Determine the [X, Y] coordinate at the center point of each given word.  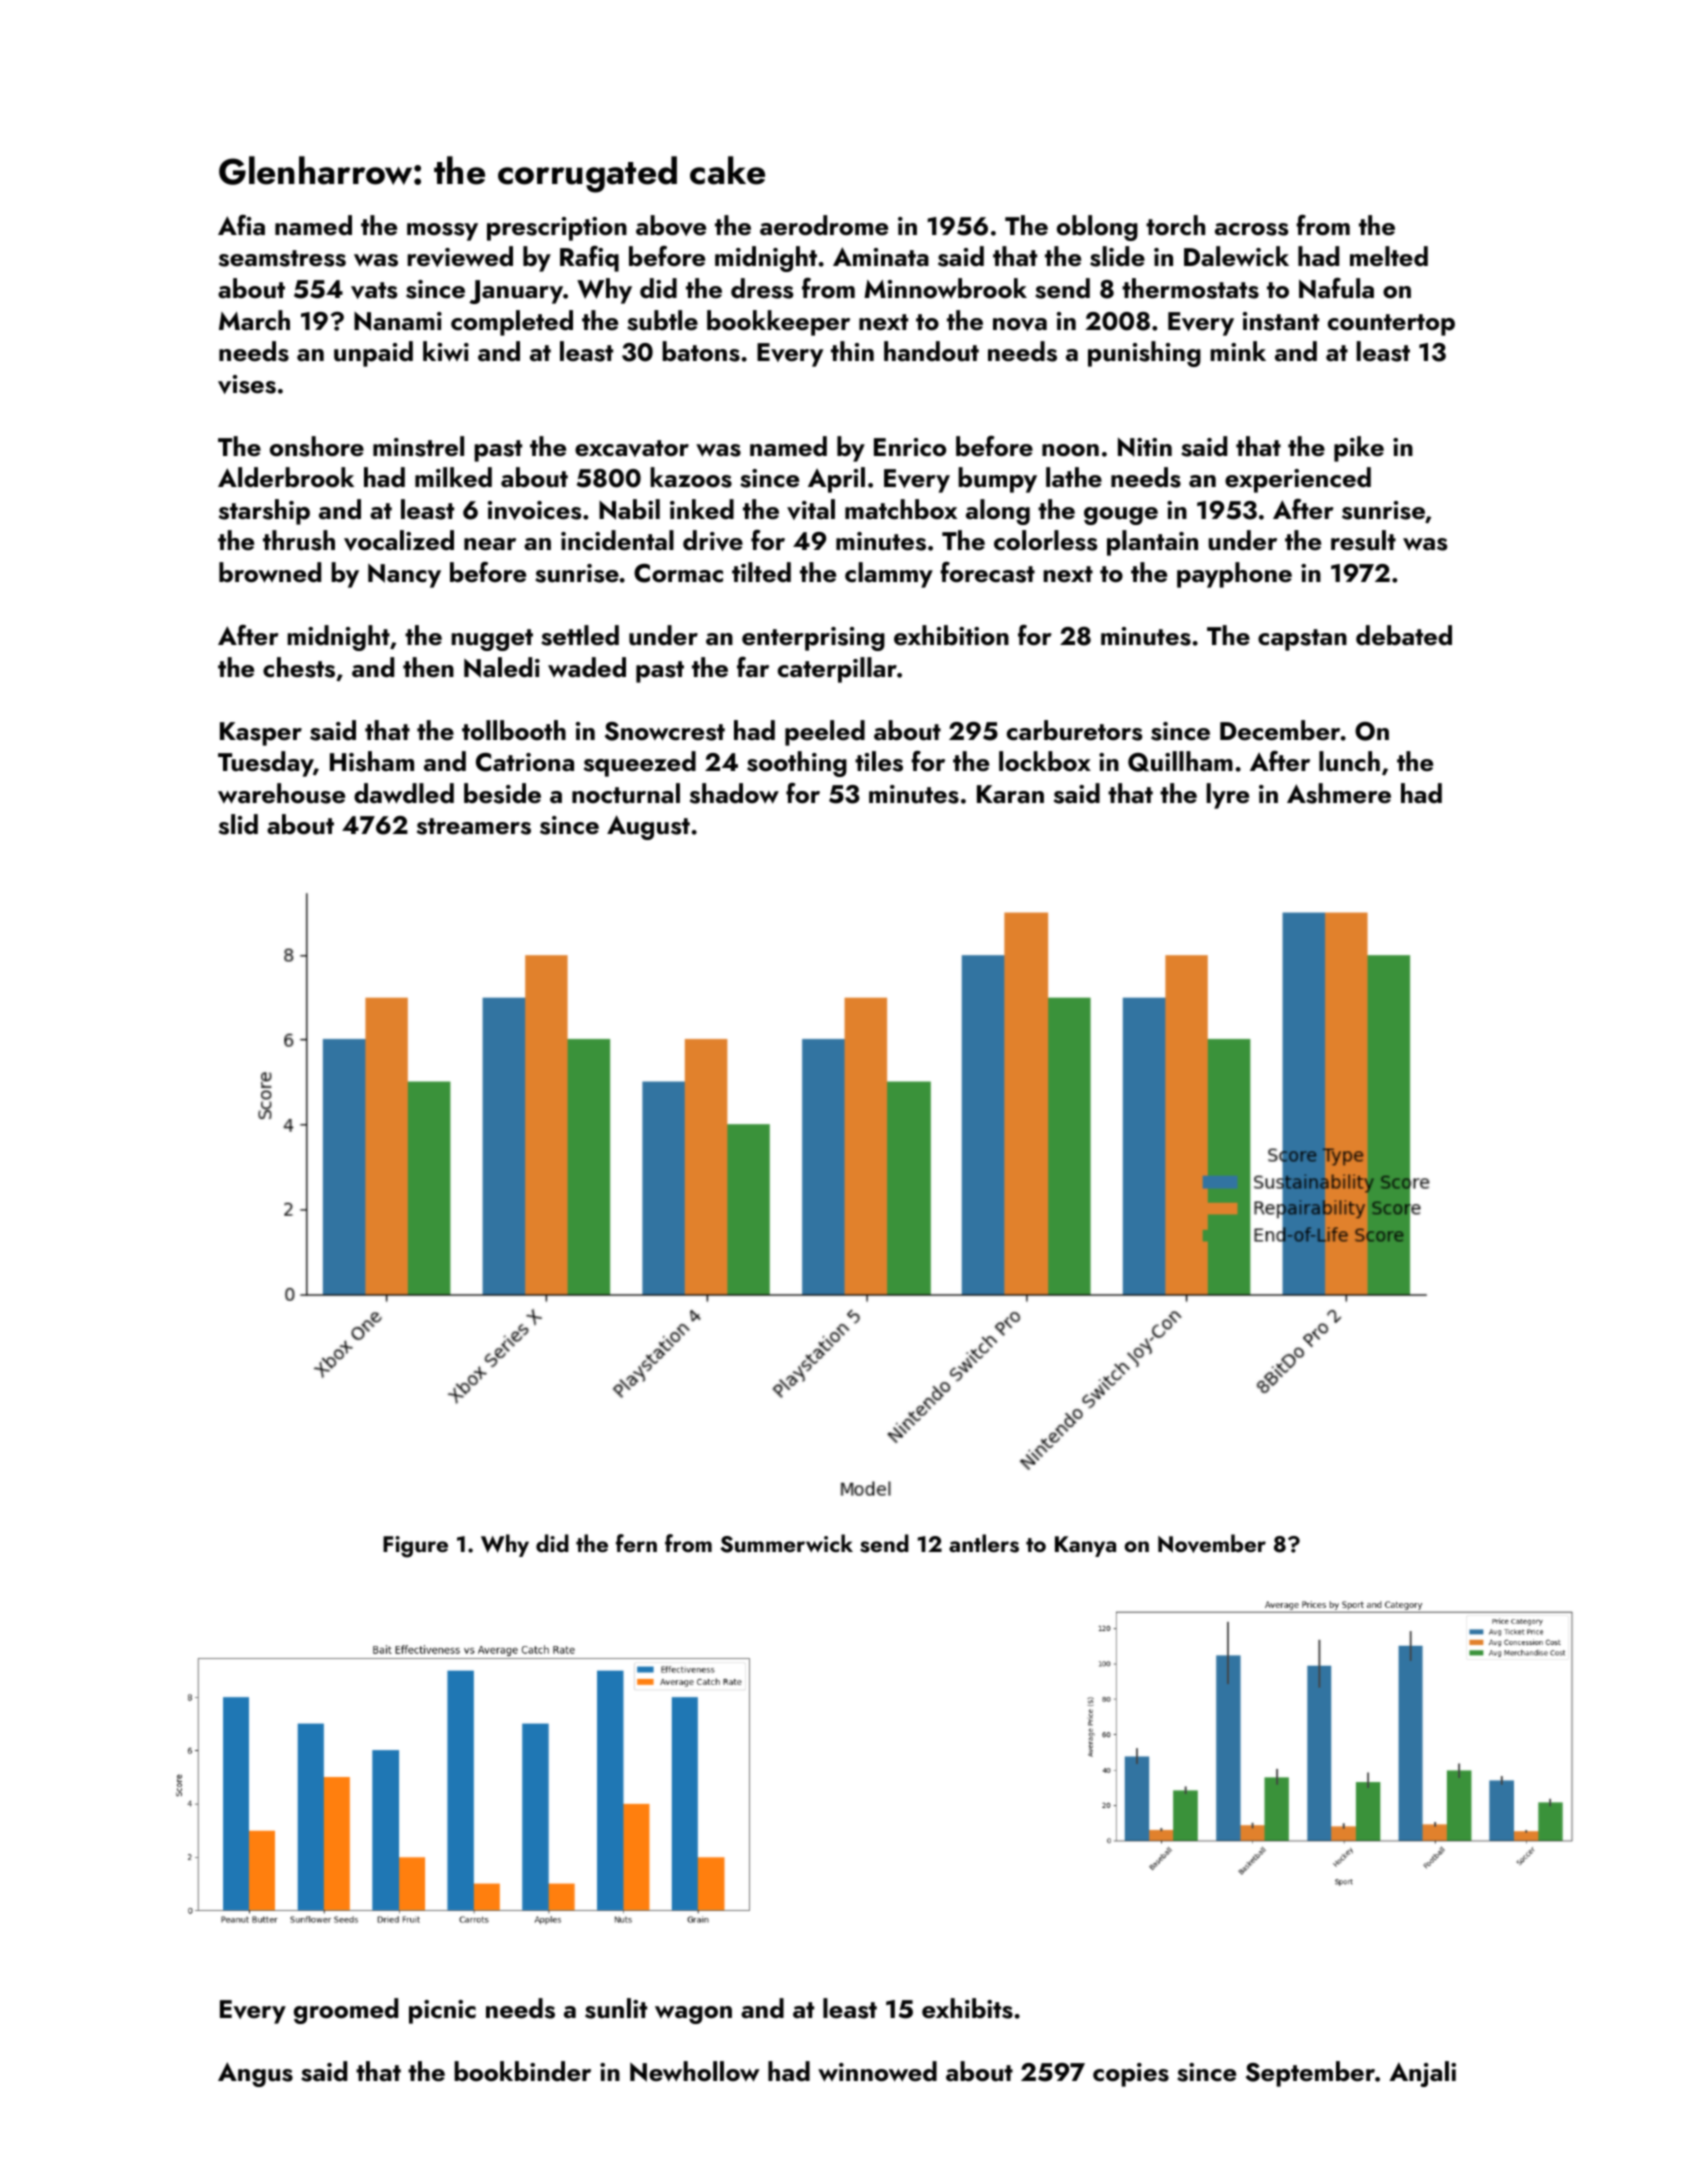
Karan [1010, 794]
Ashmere [1339, 793]
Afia [241, 225]
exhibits [967, 2008]
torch [1175, 225]
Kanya [1085, 1546]
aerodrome [824, 225]
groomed [346, 2011]
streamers [474, 826]
